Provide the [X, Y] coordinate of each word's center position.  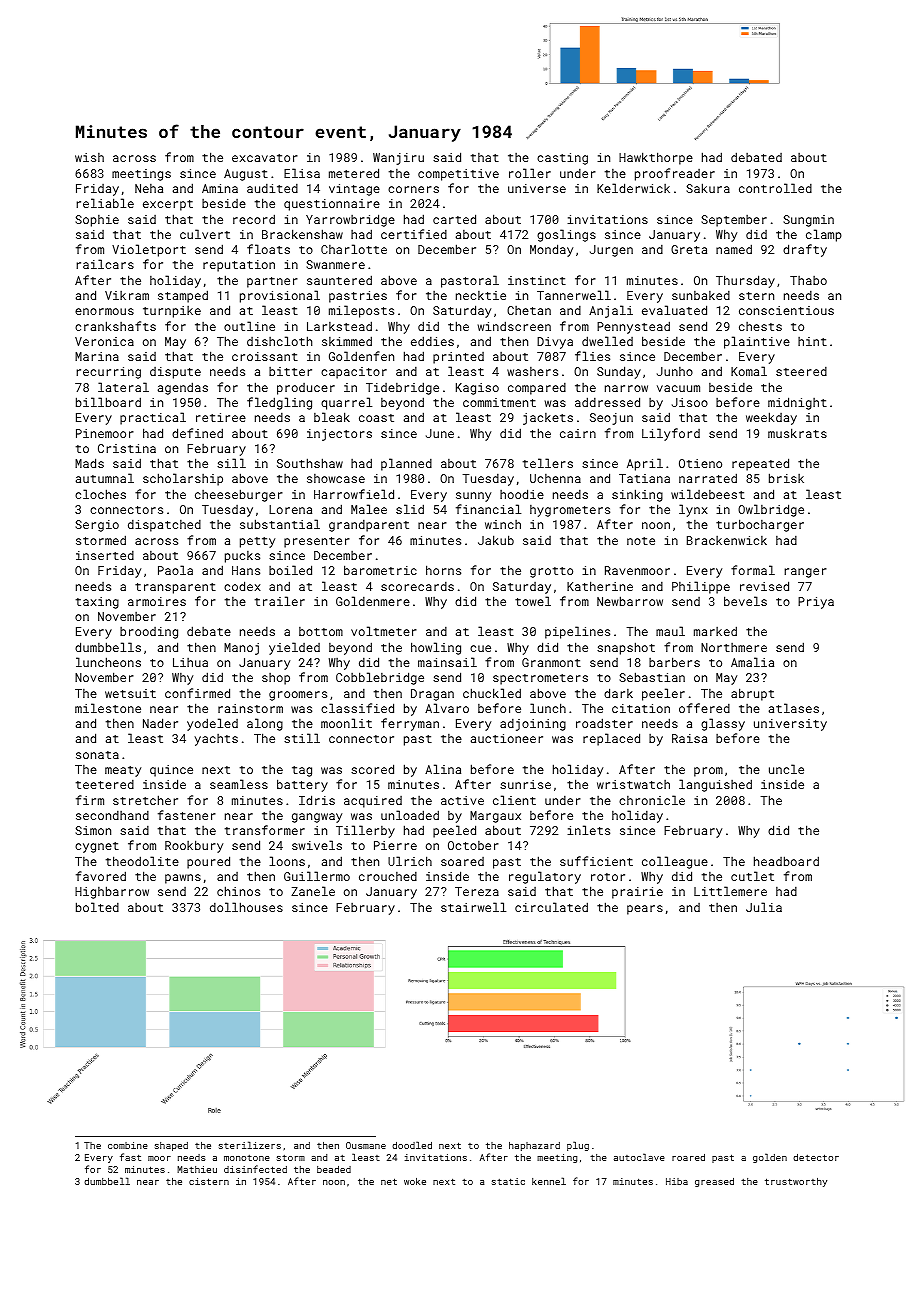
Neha [149, 188]
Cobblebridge [380, 678]
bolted [97, 907]
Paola [175, 570]
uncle [786, 769]
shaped [171, 1146]
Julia [764, 907]
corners [413, 189]
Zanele [313, 891]
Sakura [708, 188]
